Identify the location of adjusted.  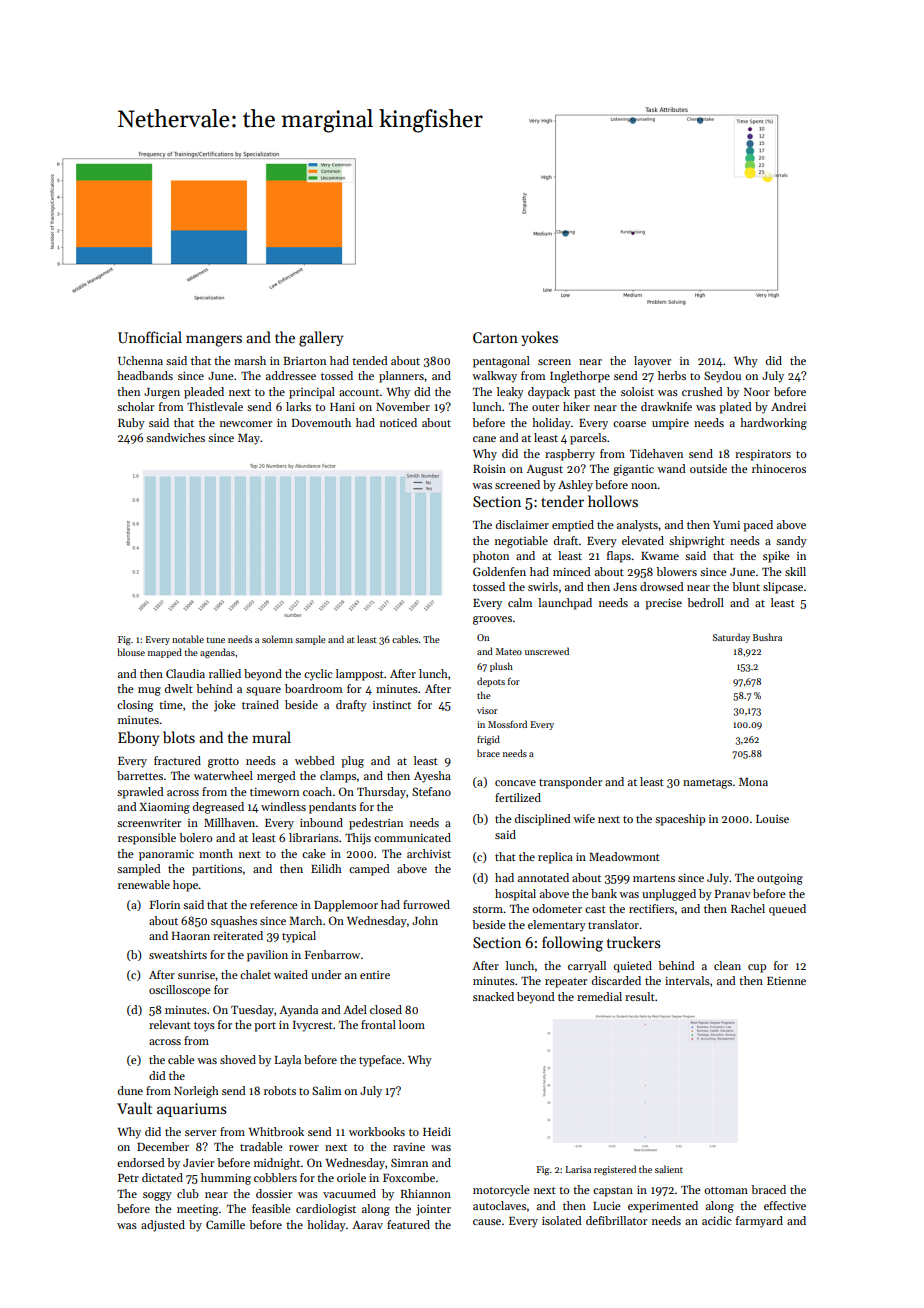
(163, 1226).
